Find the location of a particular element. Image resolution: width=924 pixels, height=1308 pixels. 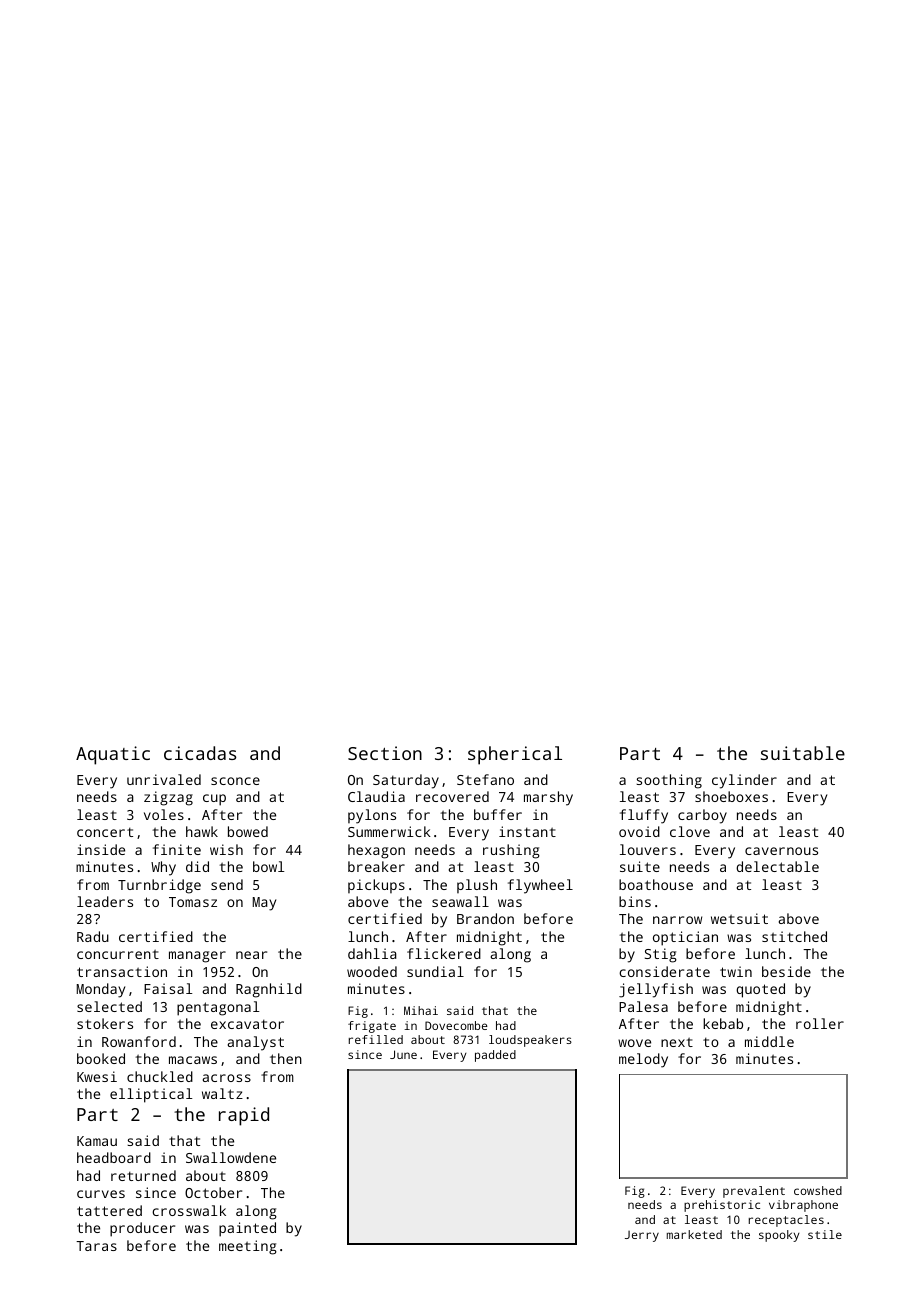

cavernous is located at coordinates (781, 851).
